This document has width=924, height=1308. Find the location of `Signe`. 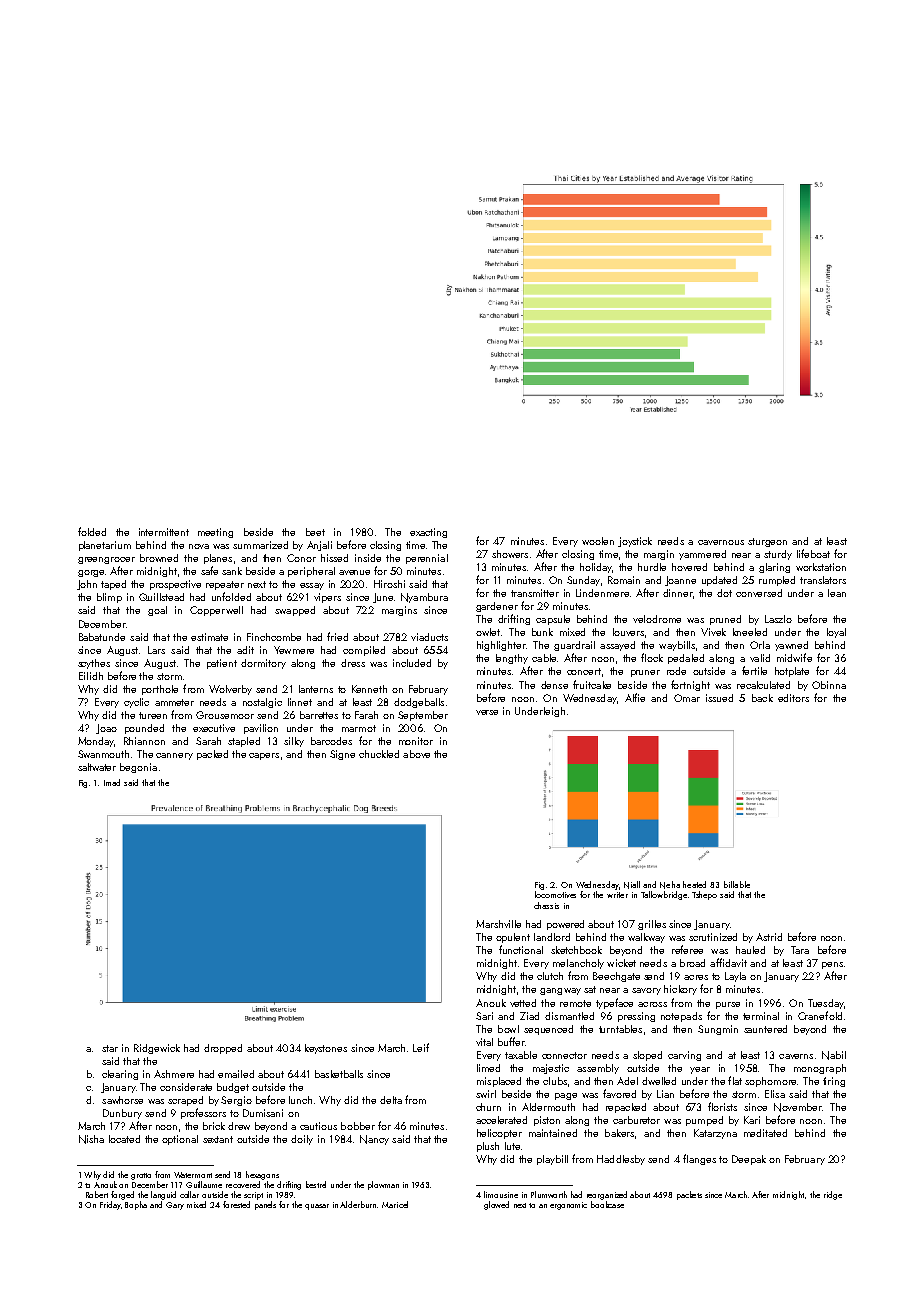

Signe is located at coordinates (342, 755).
